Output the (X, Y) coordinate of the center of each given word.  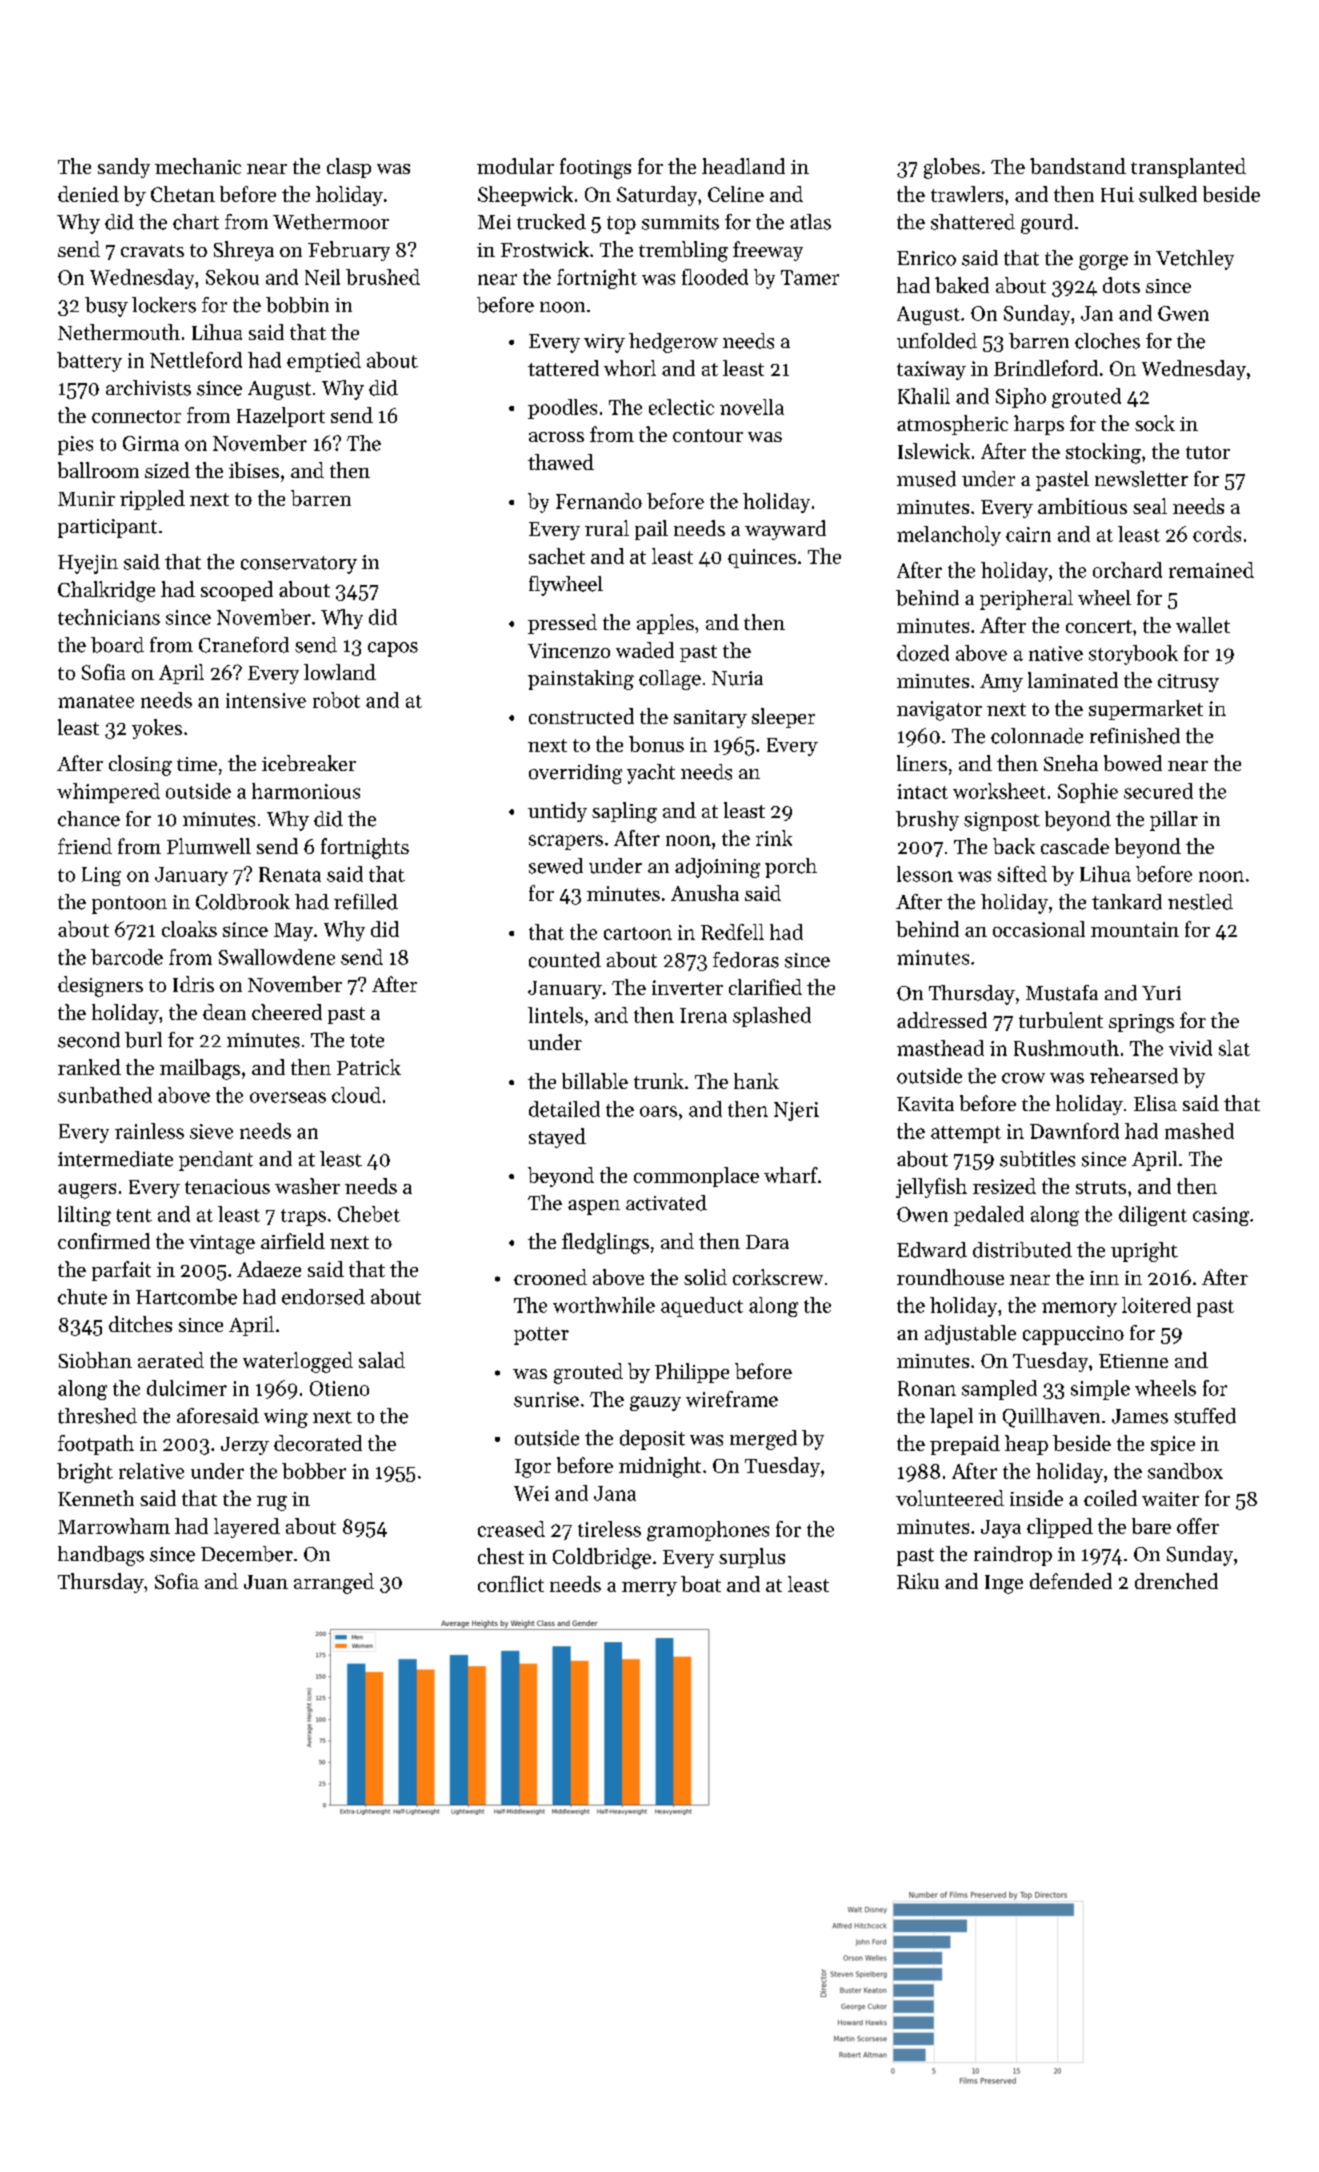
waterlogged (298, 1362)
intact (922, 791)
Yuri (1161, 993)
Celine (736, 194)
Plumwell (209, 846)
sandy (124, 168)
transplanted (1188, 168)
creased (511, 1529)
